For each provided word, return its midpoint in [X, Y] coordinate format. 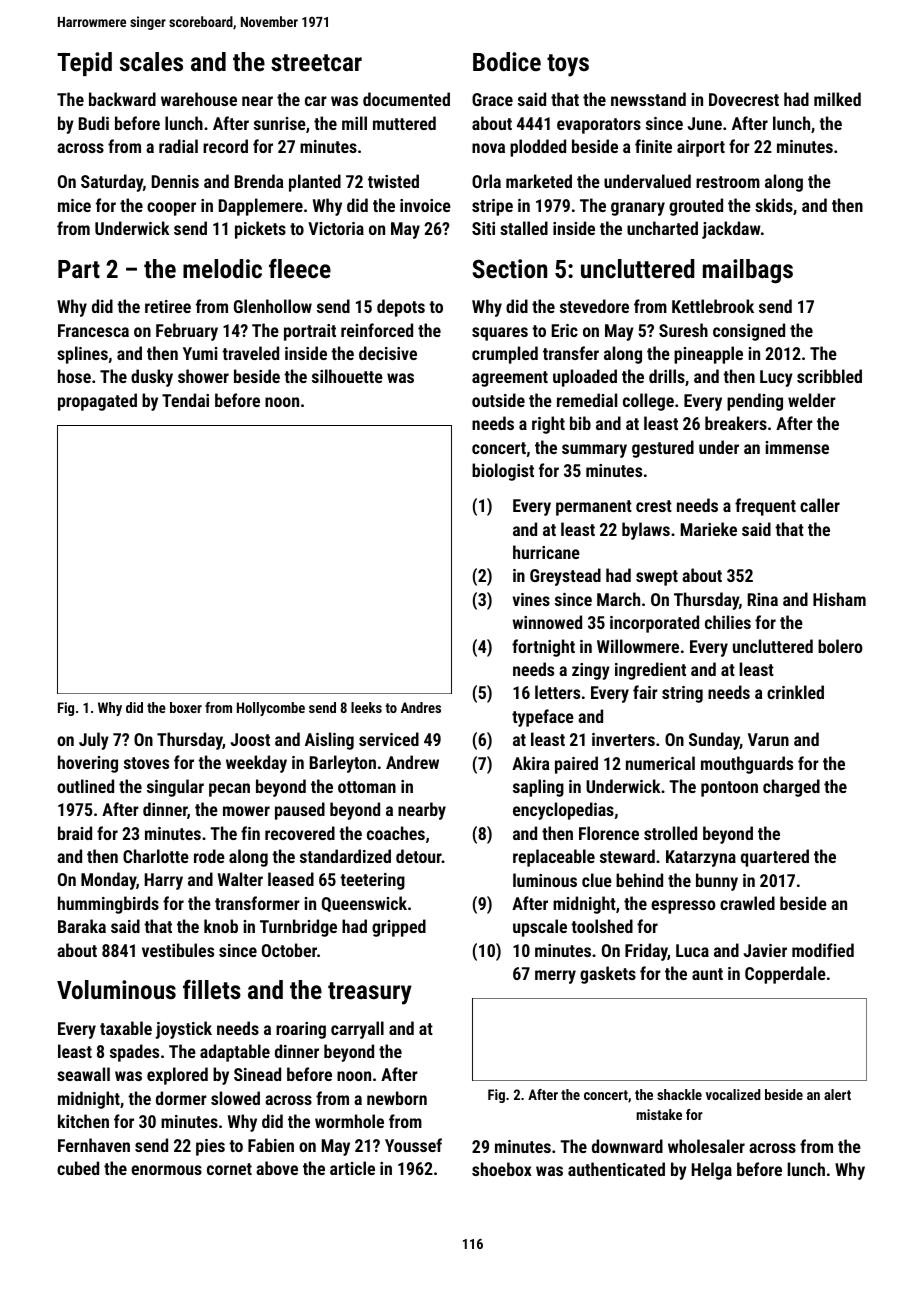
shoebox [502, 1169]
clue [597, 880]
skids [774, 205]
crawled [747, 903]
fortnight [543, 648]
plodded [538, 148]
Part [79, 269]
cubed [78, 1168]
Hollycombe [271, 709]
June [705, 123]
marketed [539, 181]
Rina [763, 599]
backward [122, 99]
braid [75, 833]
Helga [712, 1171]
